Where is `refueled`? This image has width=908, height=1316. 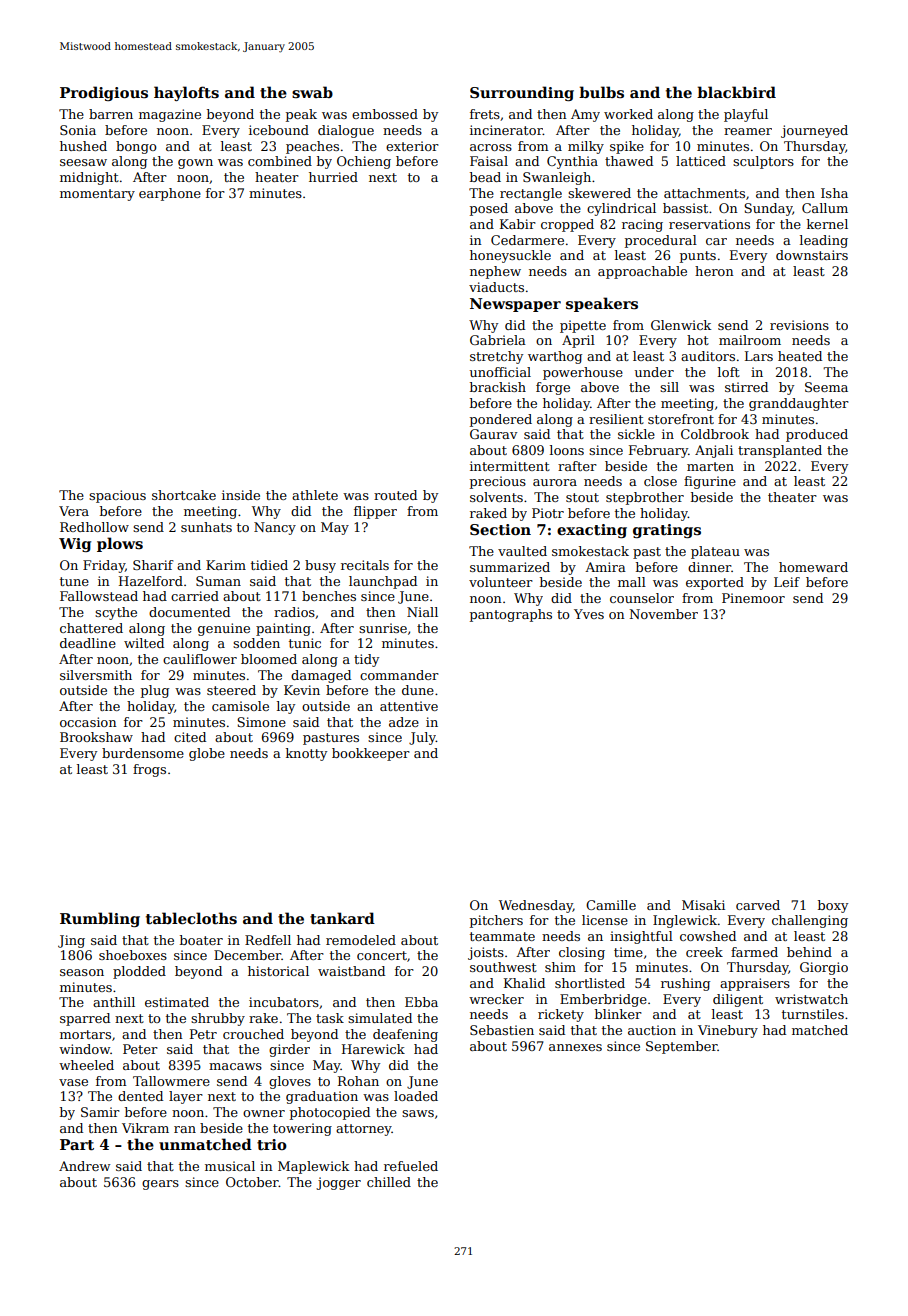
refueled is located at coordinates (411, 1166).
